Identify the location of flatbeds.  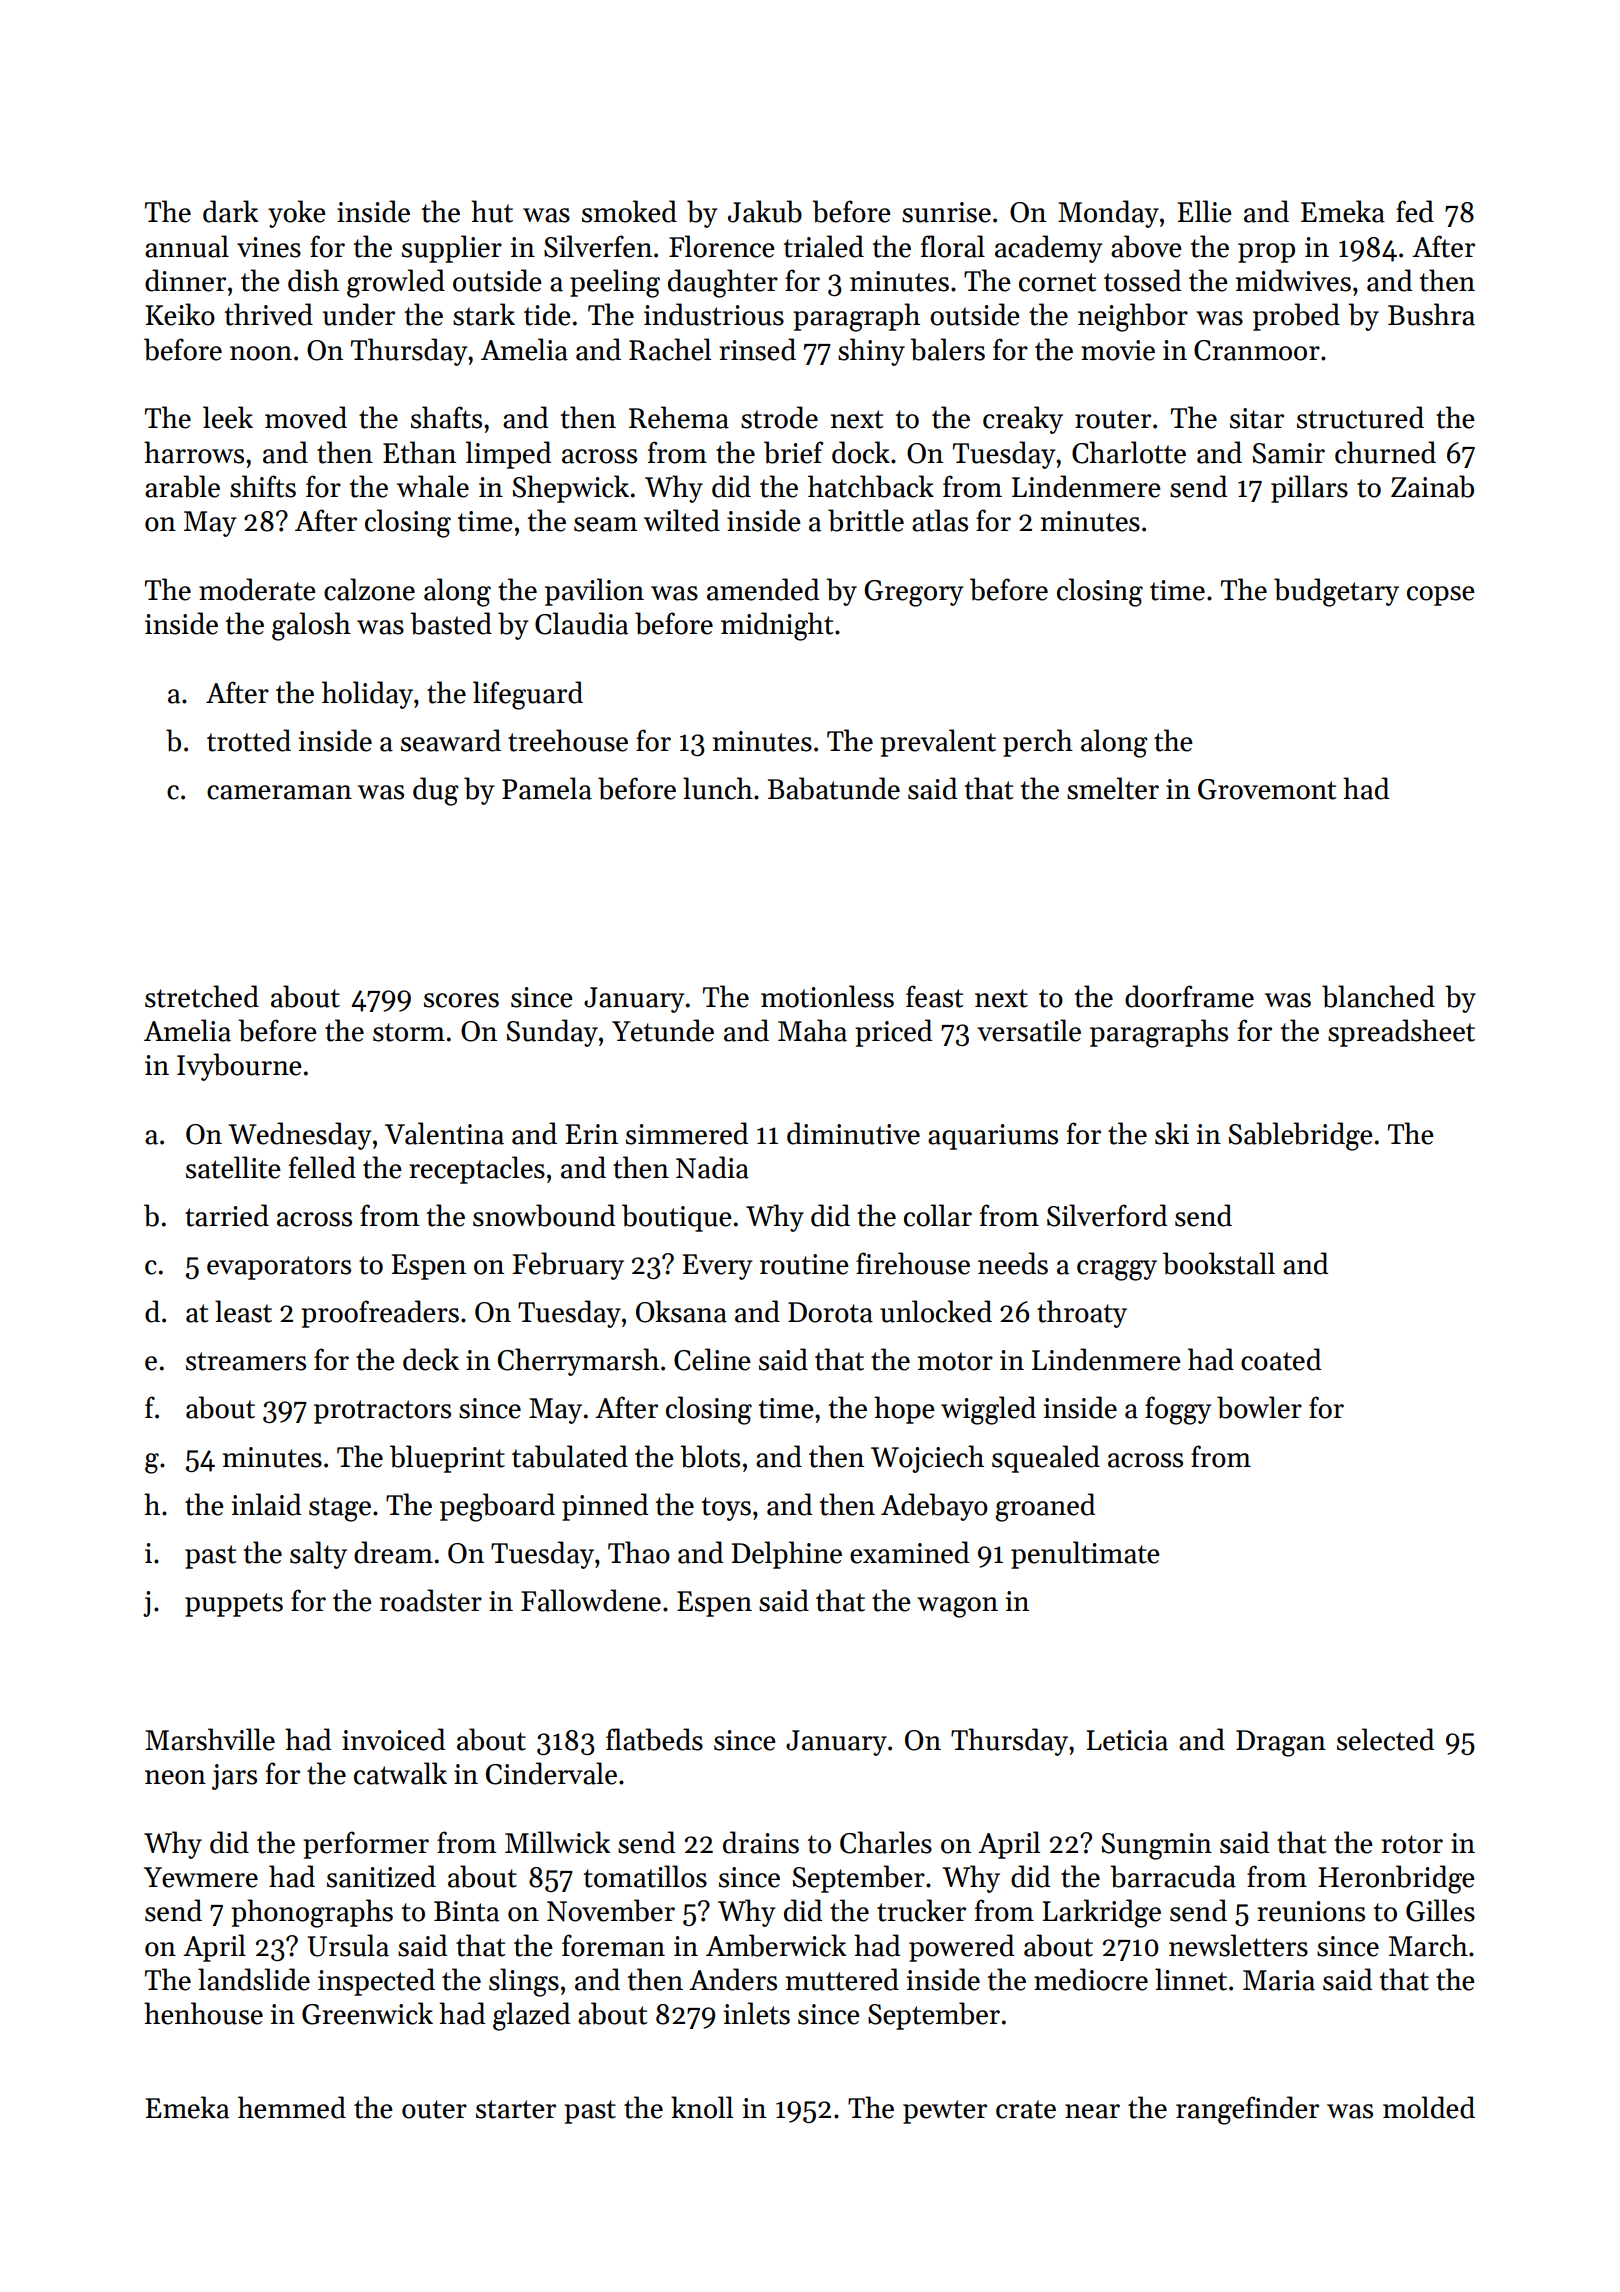
(654, 1739).
